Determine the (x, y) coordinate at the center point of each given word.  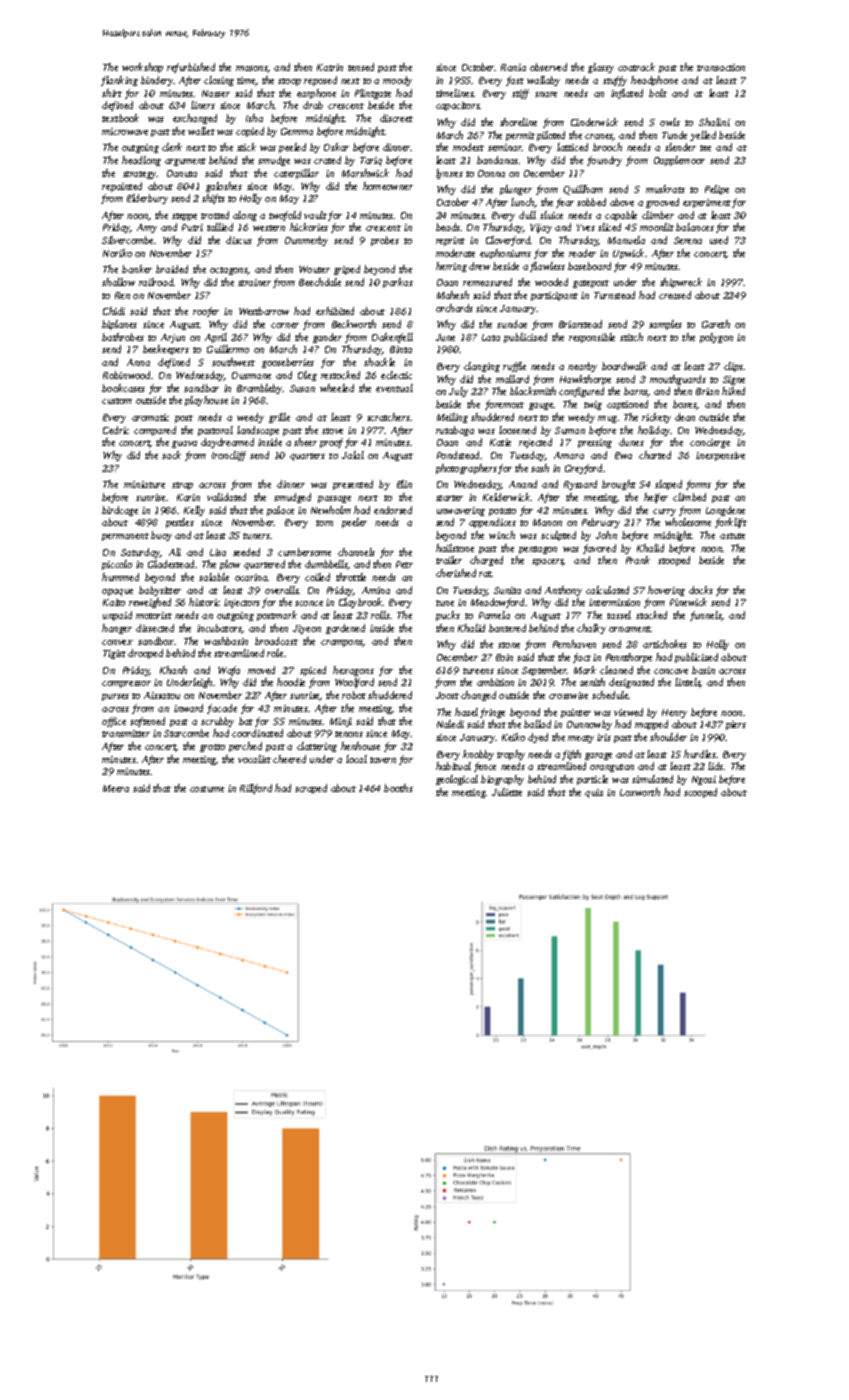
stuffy (615, 81)
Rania (513, 67)
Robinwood (126, 375)
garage (598, 756)
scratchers (388, 417)
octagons (229, 271)
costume (207, 789)
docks (701, 590)
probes (385, 241)
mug (607, 419)
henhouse (360, 746)
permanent (125, 537)
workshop (142, 68)
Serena (688, 240)
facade (222, 709)
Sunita (507, 590)
